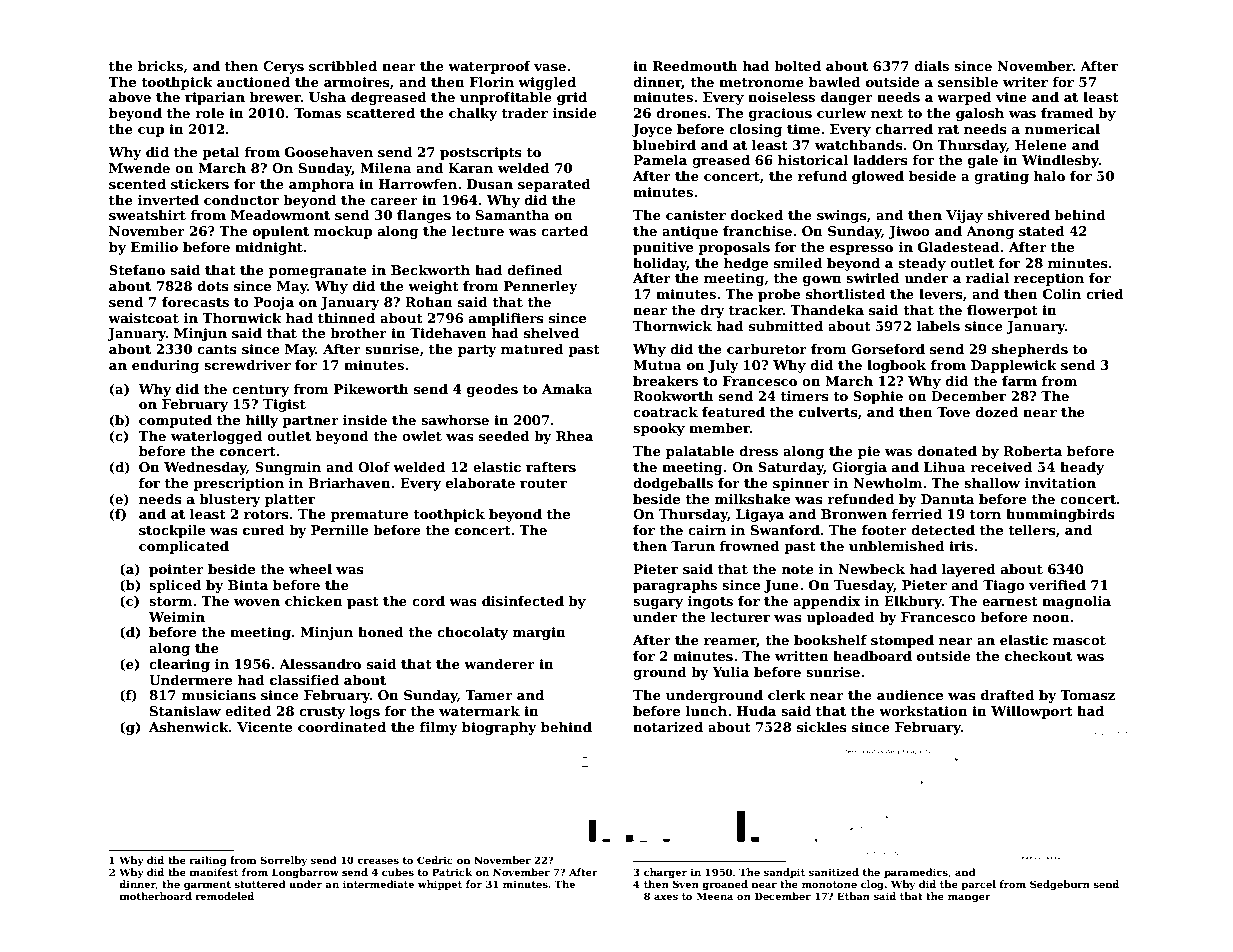 This page has width=1233, height=952. Describe the element at coordinates (342, 727) in the page. I see `coordinated` at that location.
